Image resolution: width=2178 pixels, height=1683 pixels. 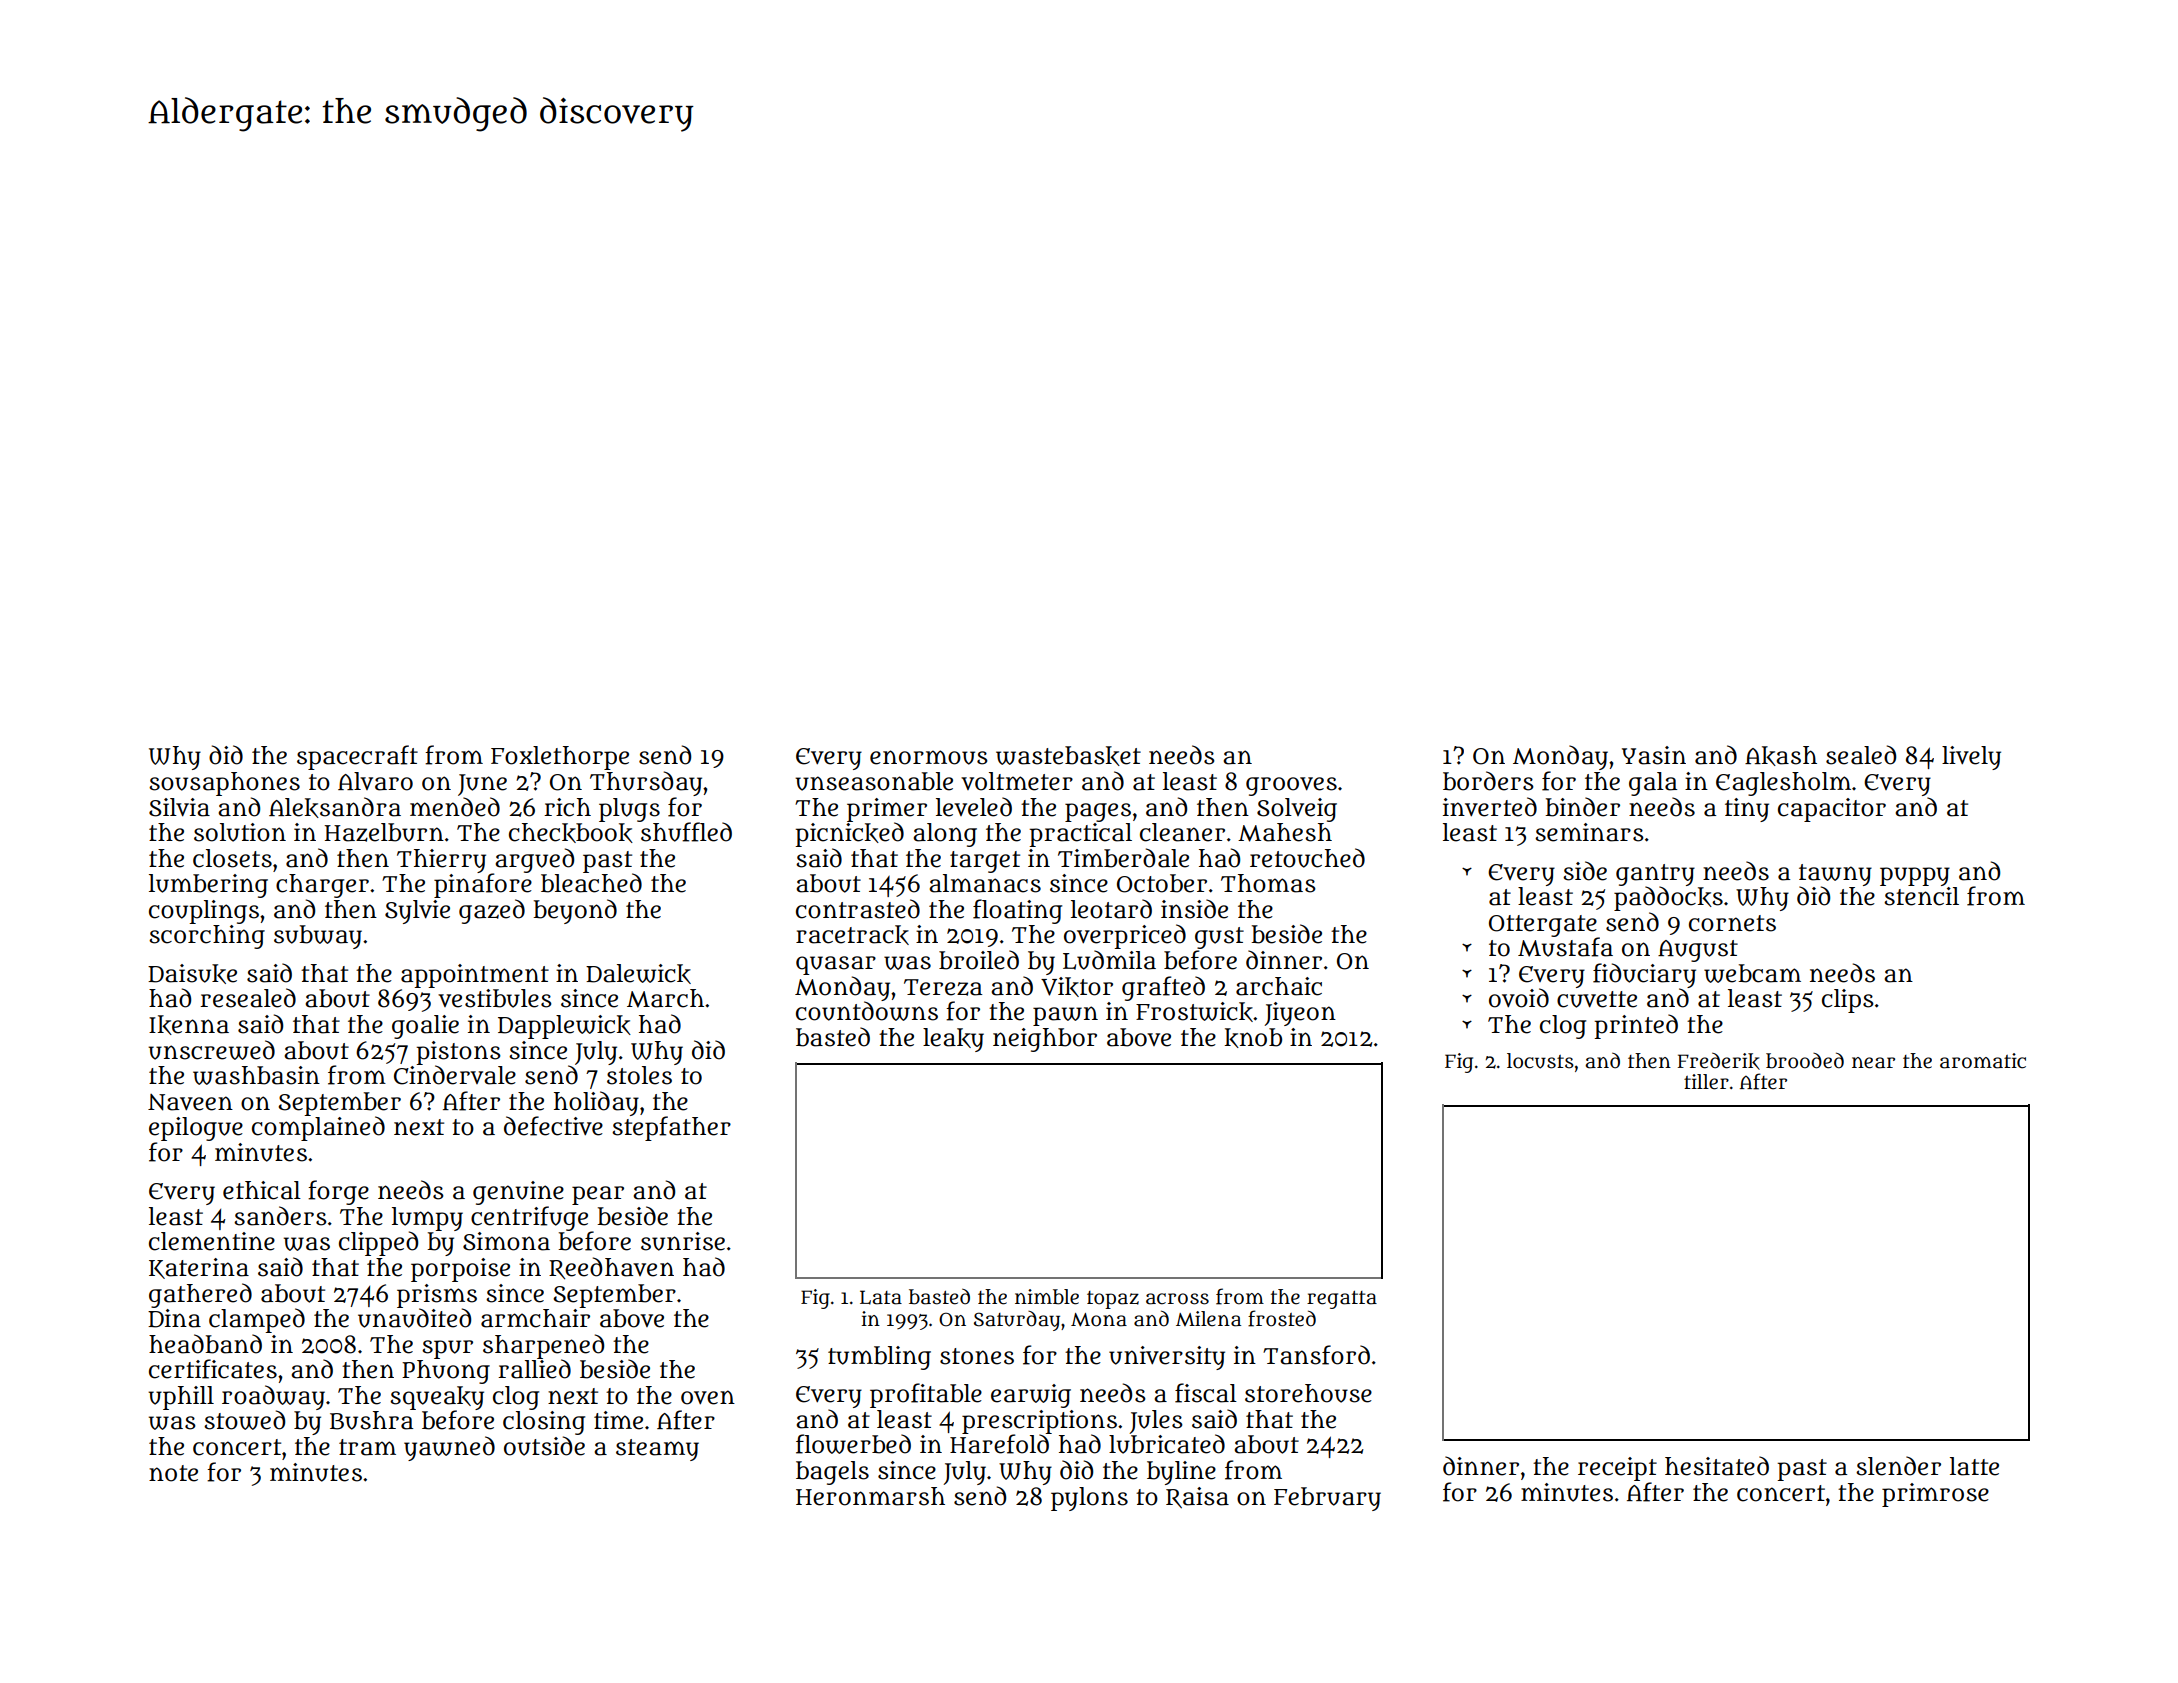 I want to click on clipped, so click(x=378, y=1243).
